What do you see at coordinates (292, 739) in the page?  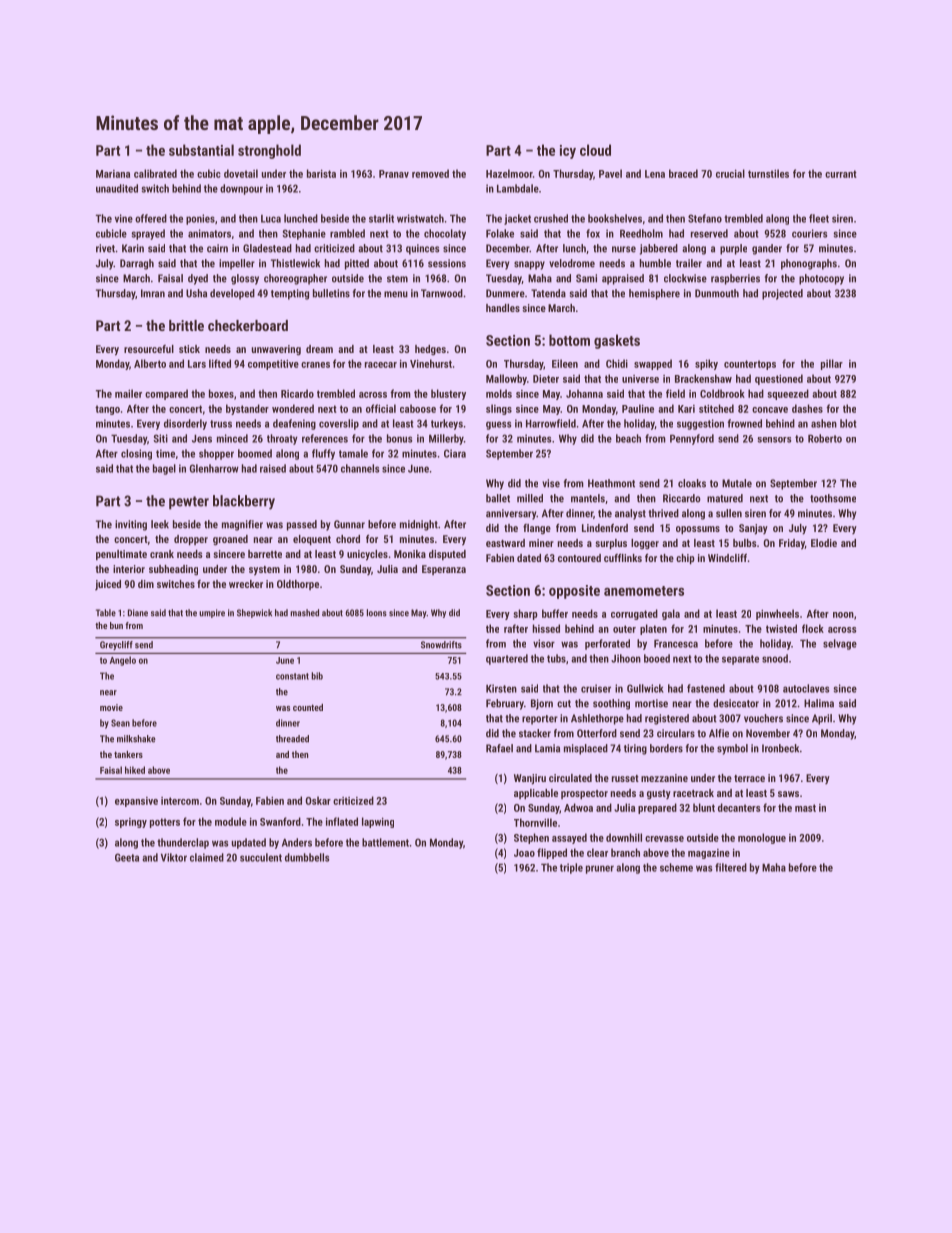 I see `threaded` at bounding box center [292, 739].
